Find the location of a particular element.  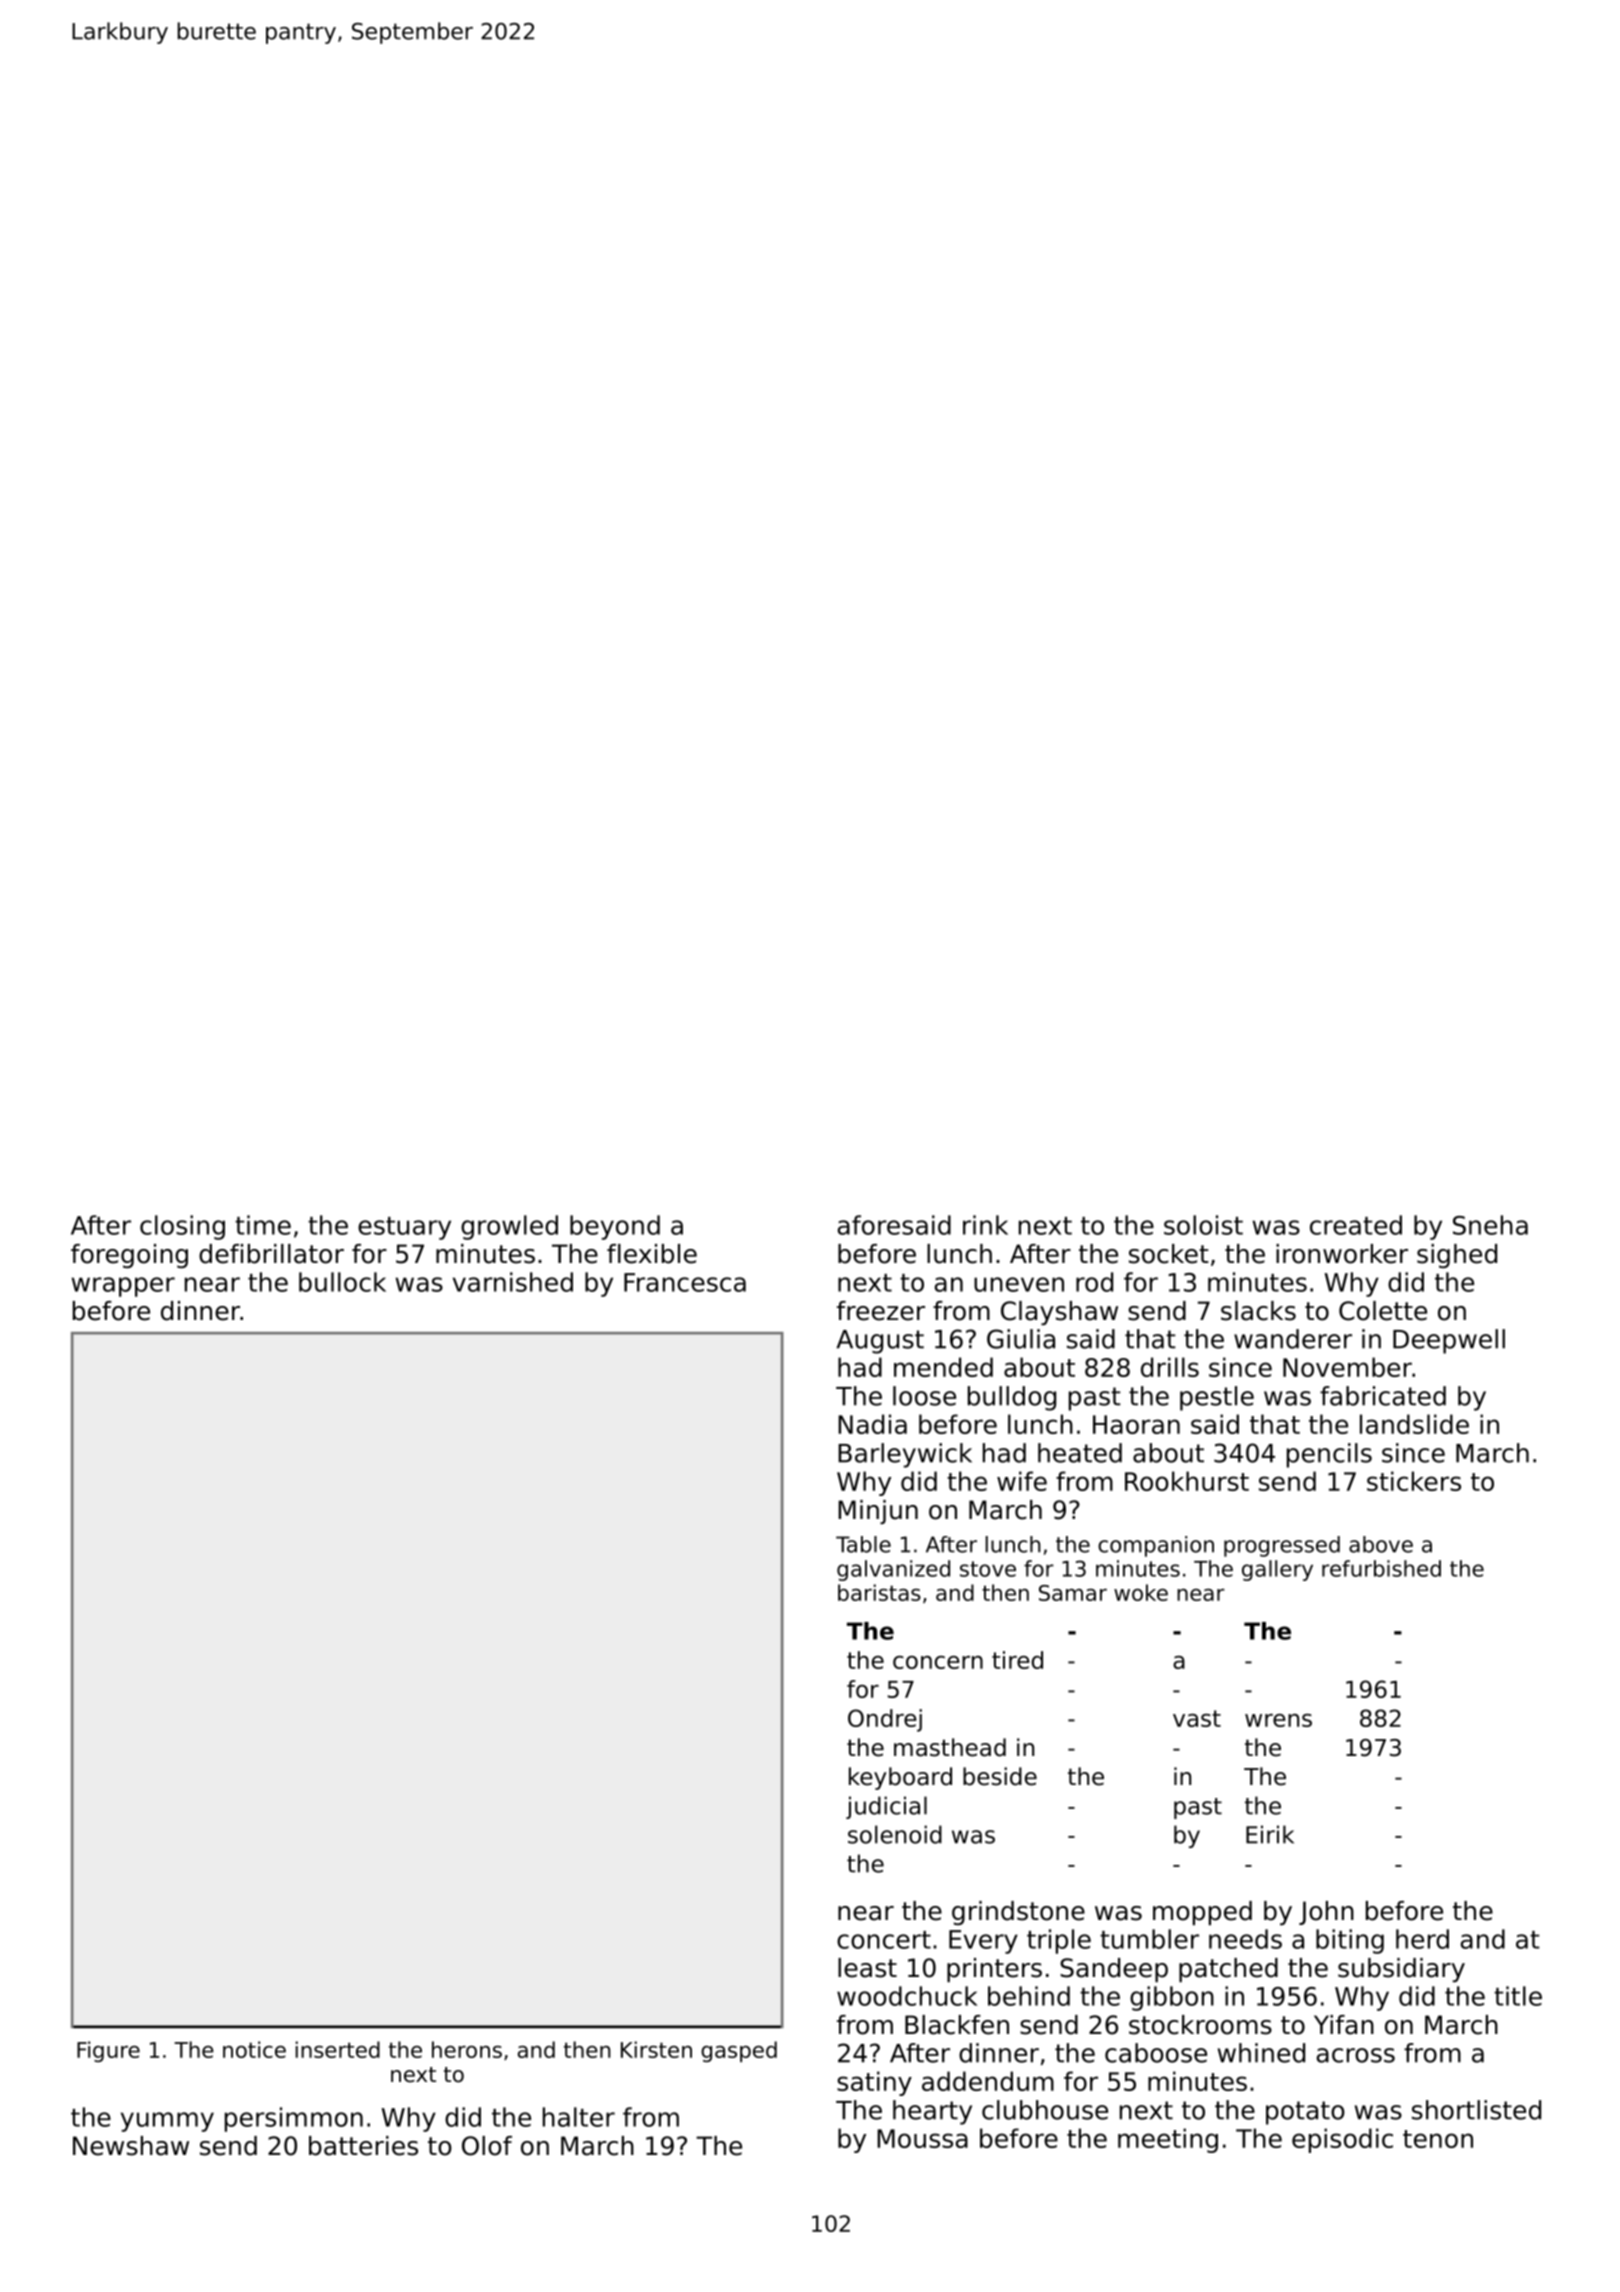

persimmon is located at coordinates (294, 2119).
